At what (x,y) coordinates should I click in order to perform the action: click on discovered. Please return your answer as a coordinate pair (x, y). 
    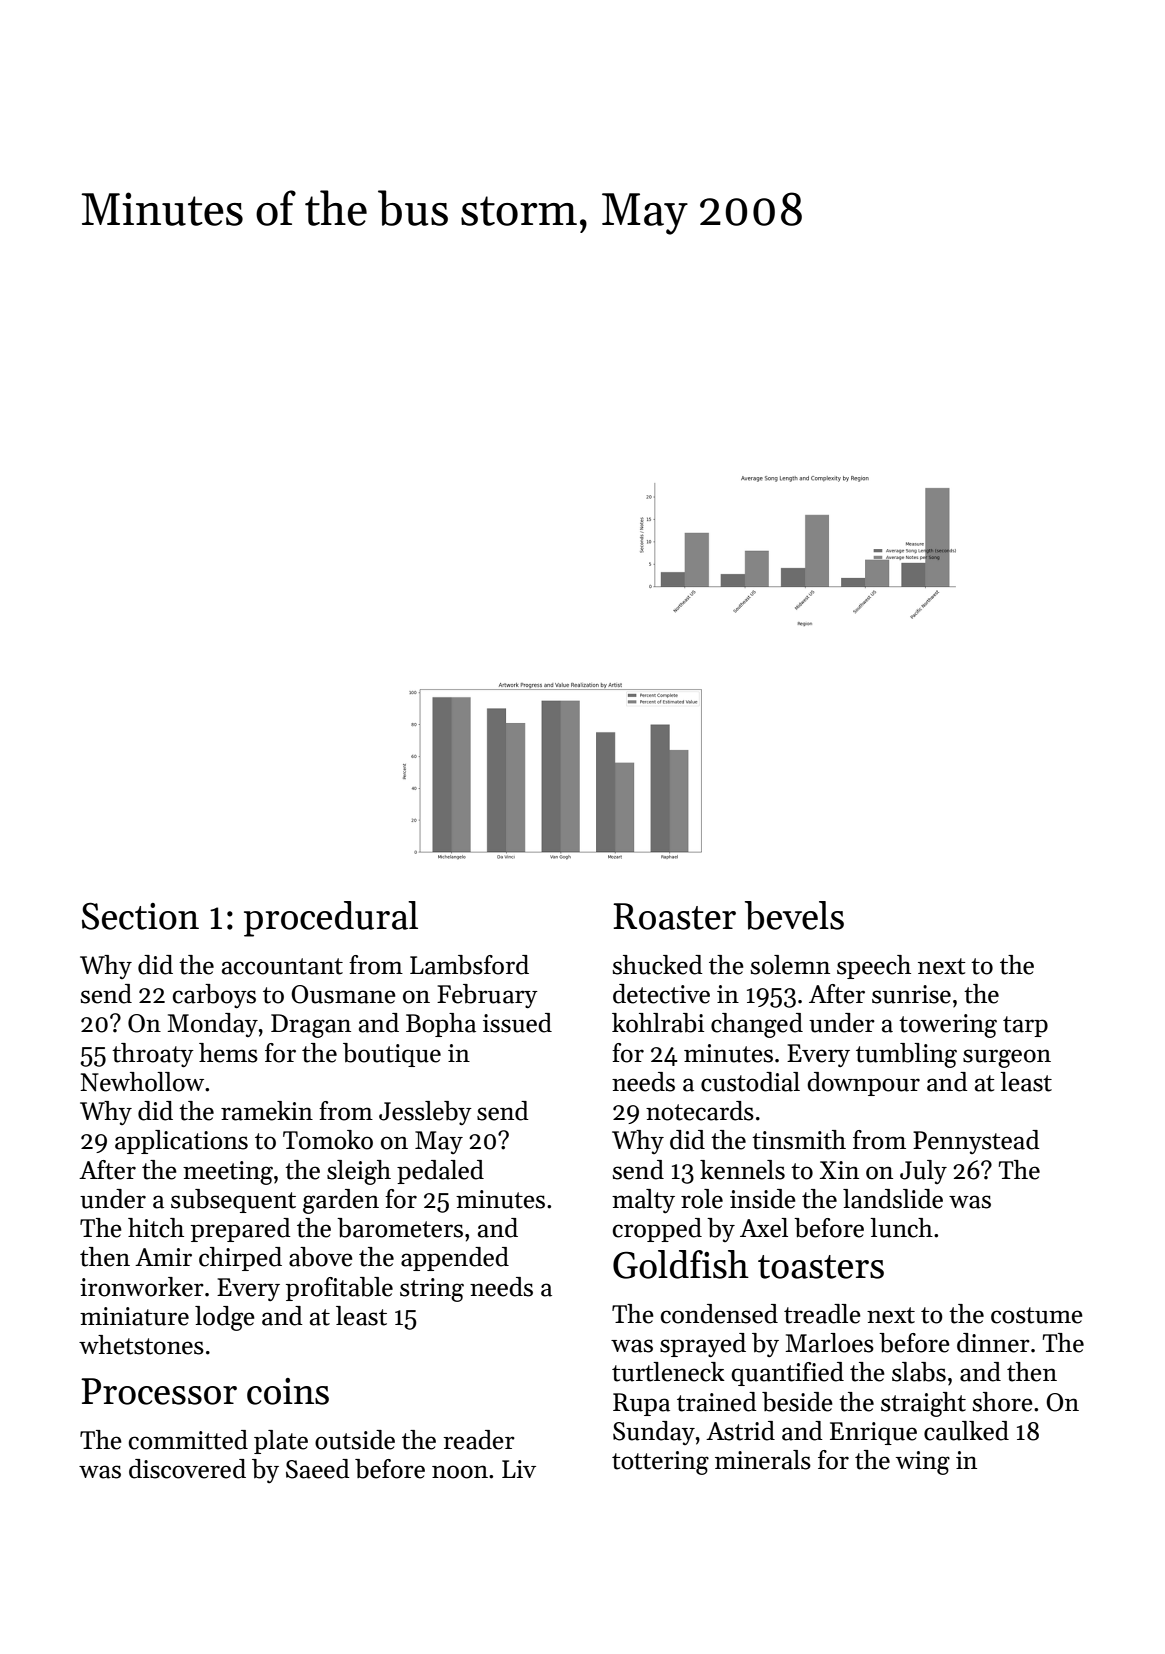
    Looking at the image, I should click on (187, 1469).
